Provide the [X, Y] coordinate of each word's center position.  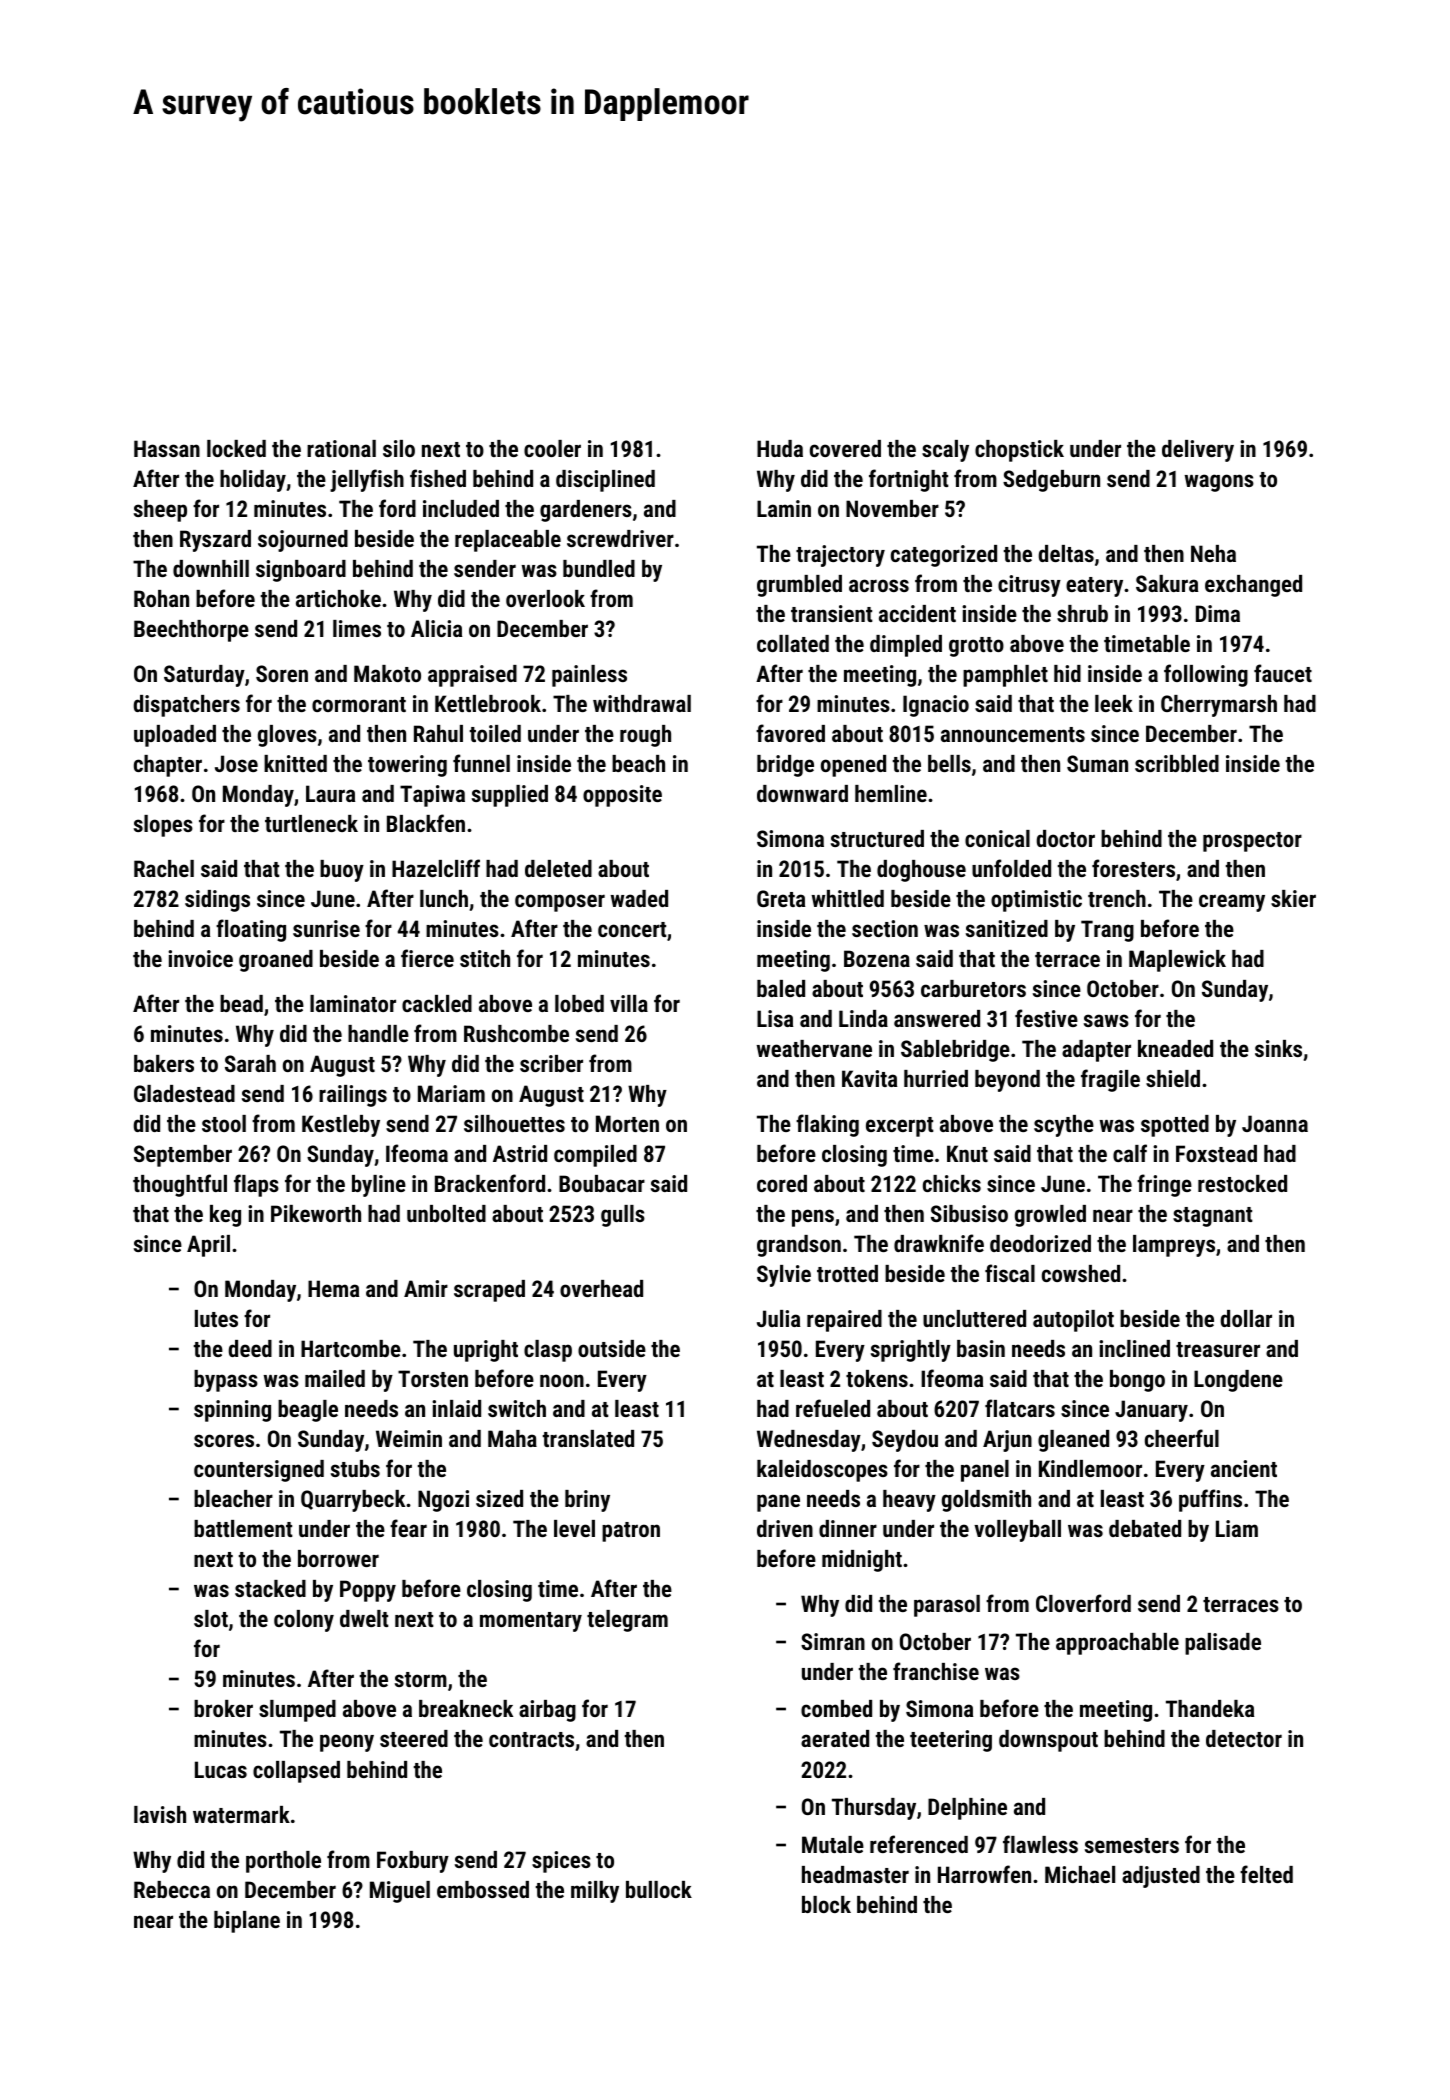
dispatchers [187, 706]
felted [1266, 1874]
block [826, 1904]
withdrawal [642, 703]
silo [399, 448]
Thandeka [1210, 1708]
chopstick [1019, 451]
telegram [627, 1621]
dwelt [364, 1618]
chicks [952, 1183]
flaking [827, 1125]
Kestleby [341, 1126]
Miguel [400, 1892]
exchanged [1253, 586]
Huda [780, 448]
